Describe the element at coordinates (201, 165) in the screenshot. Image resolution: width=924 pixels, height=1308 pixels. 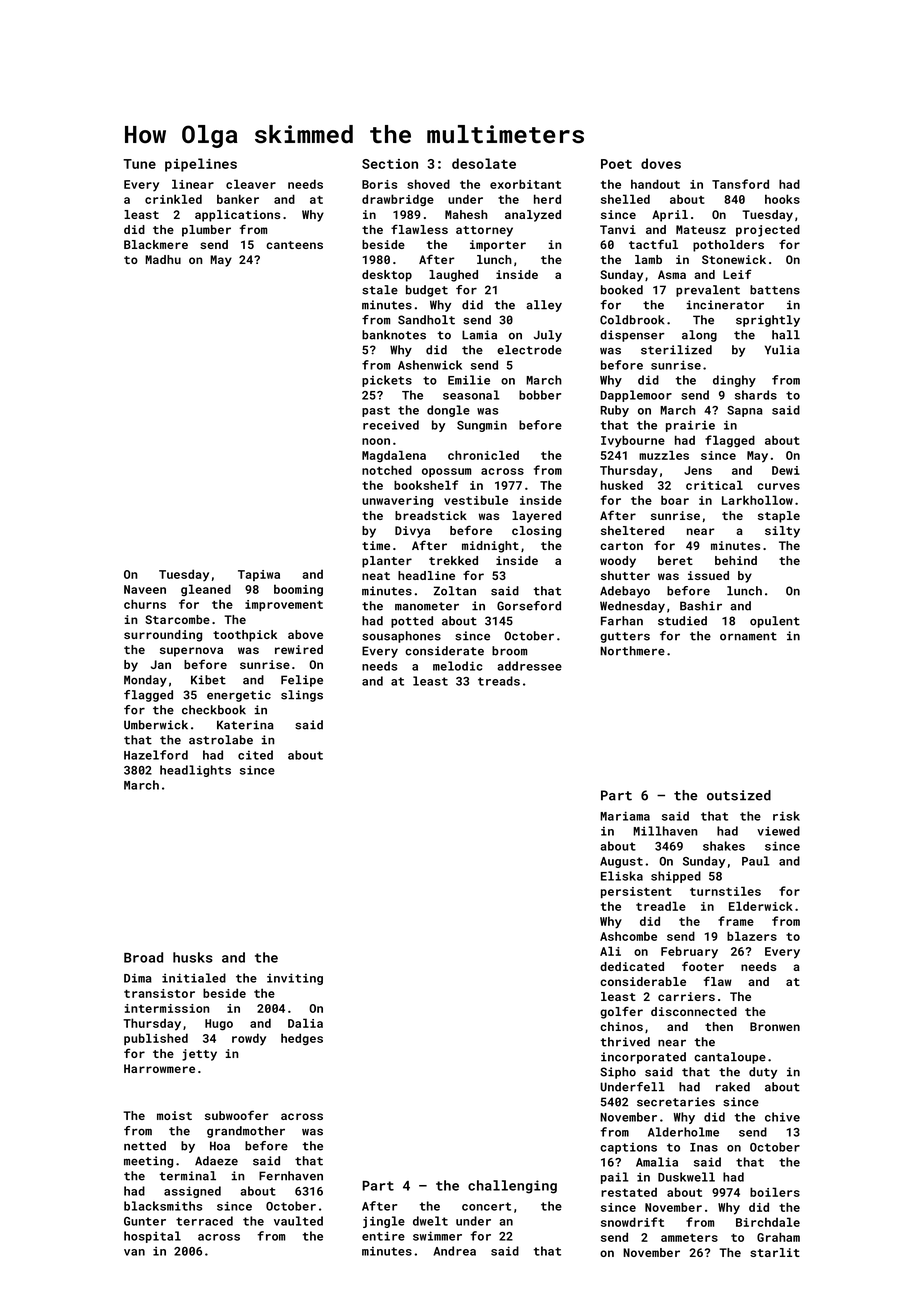
I see `pipelines` at that location.
